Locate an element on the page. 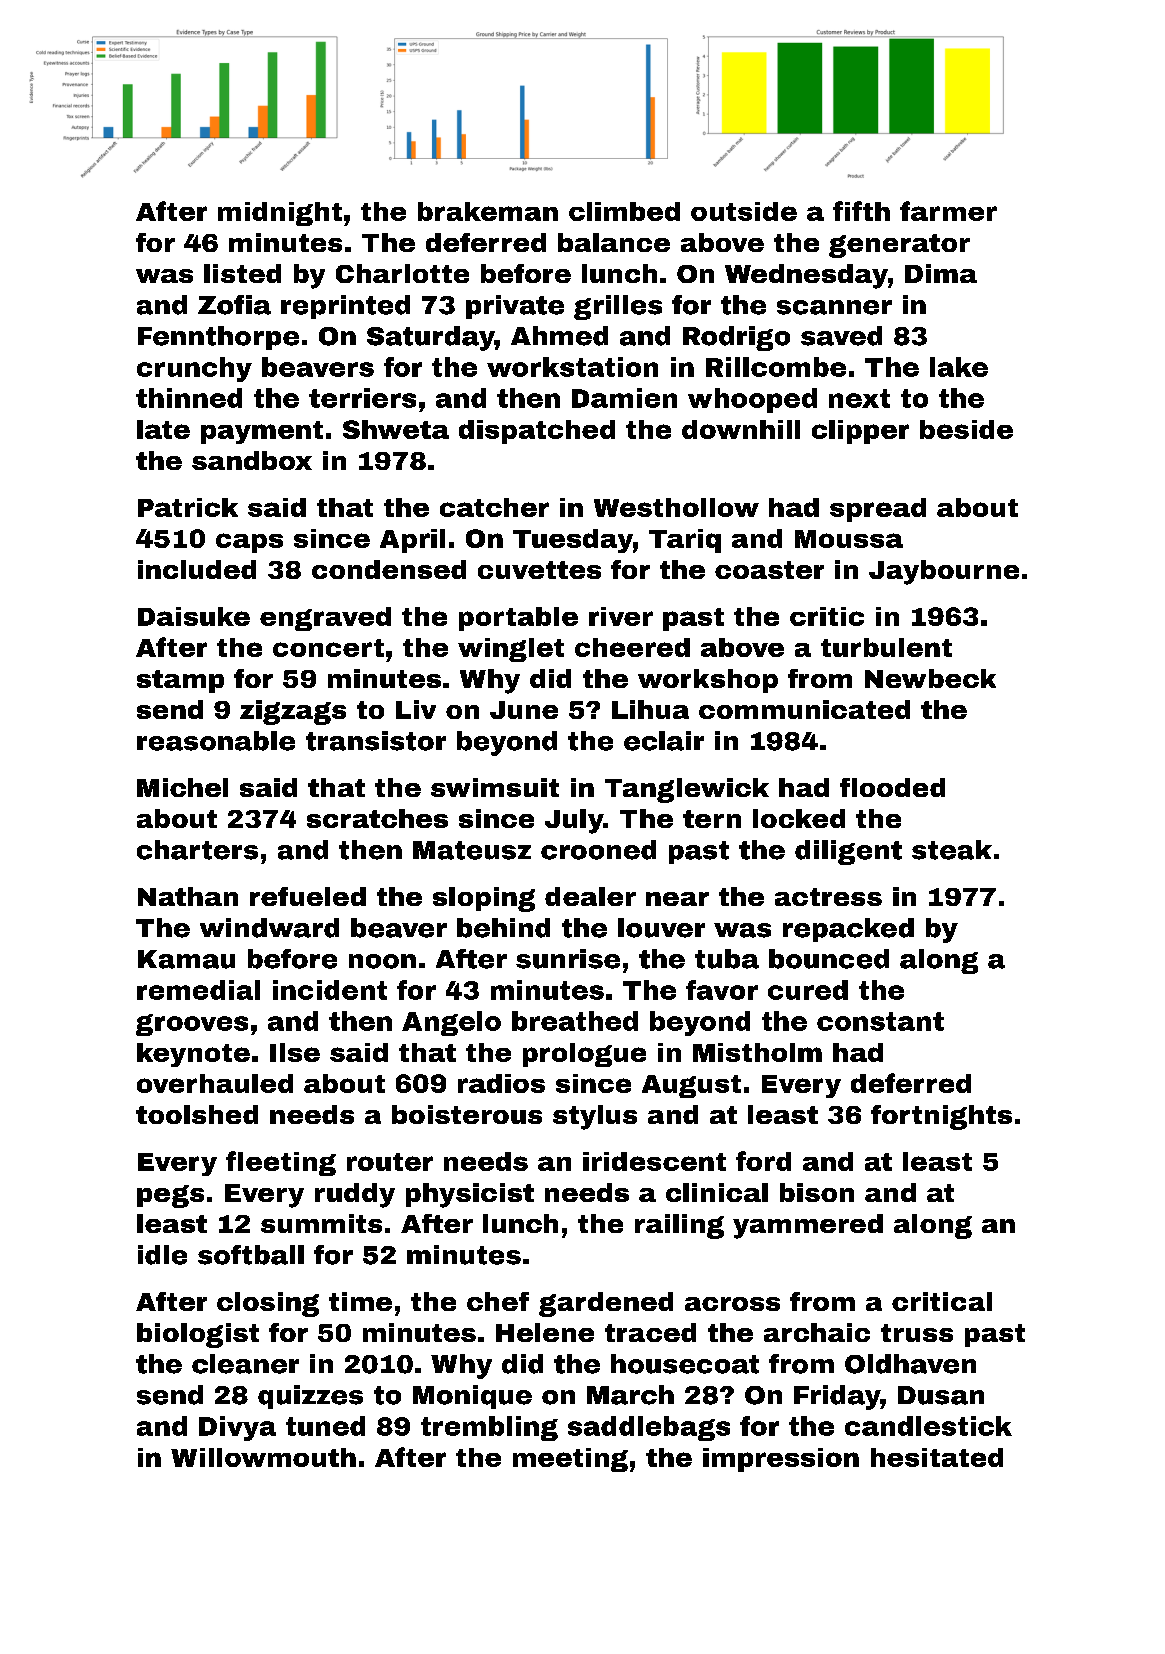 The image size is (1165, 1654). listed is located at coordinates (242, 273).
